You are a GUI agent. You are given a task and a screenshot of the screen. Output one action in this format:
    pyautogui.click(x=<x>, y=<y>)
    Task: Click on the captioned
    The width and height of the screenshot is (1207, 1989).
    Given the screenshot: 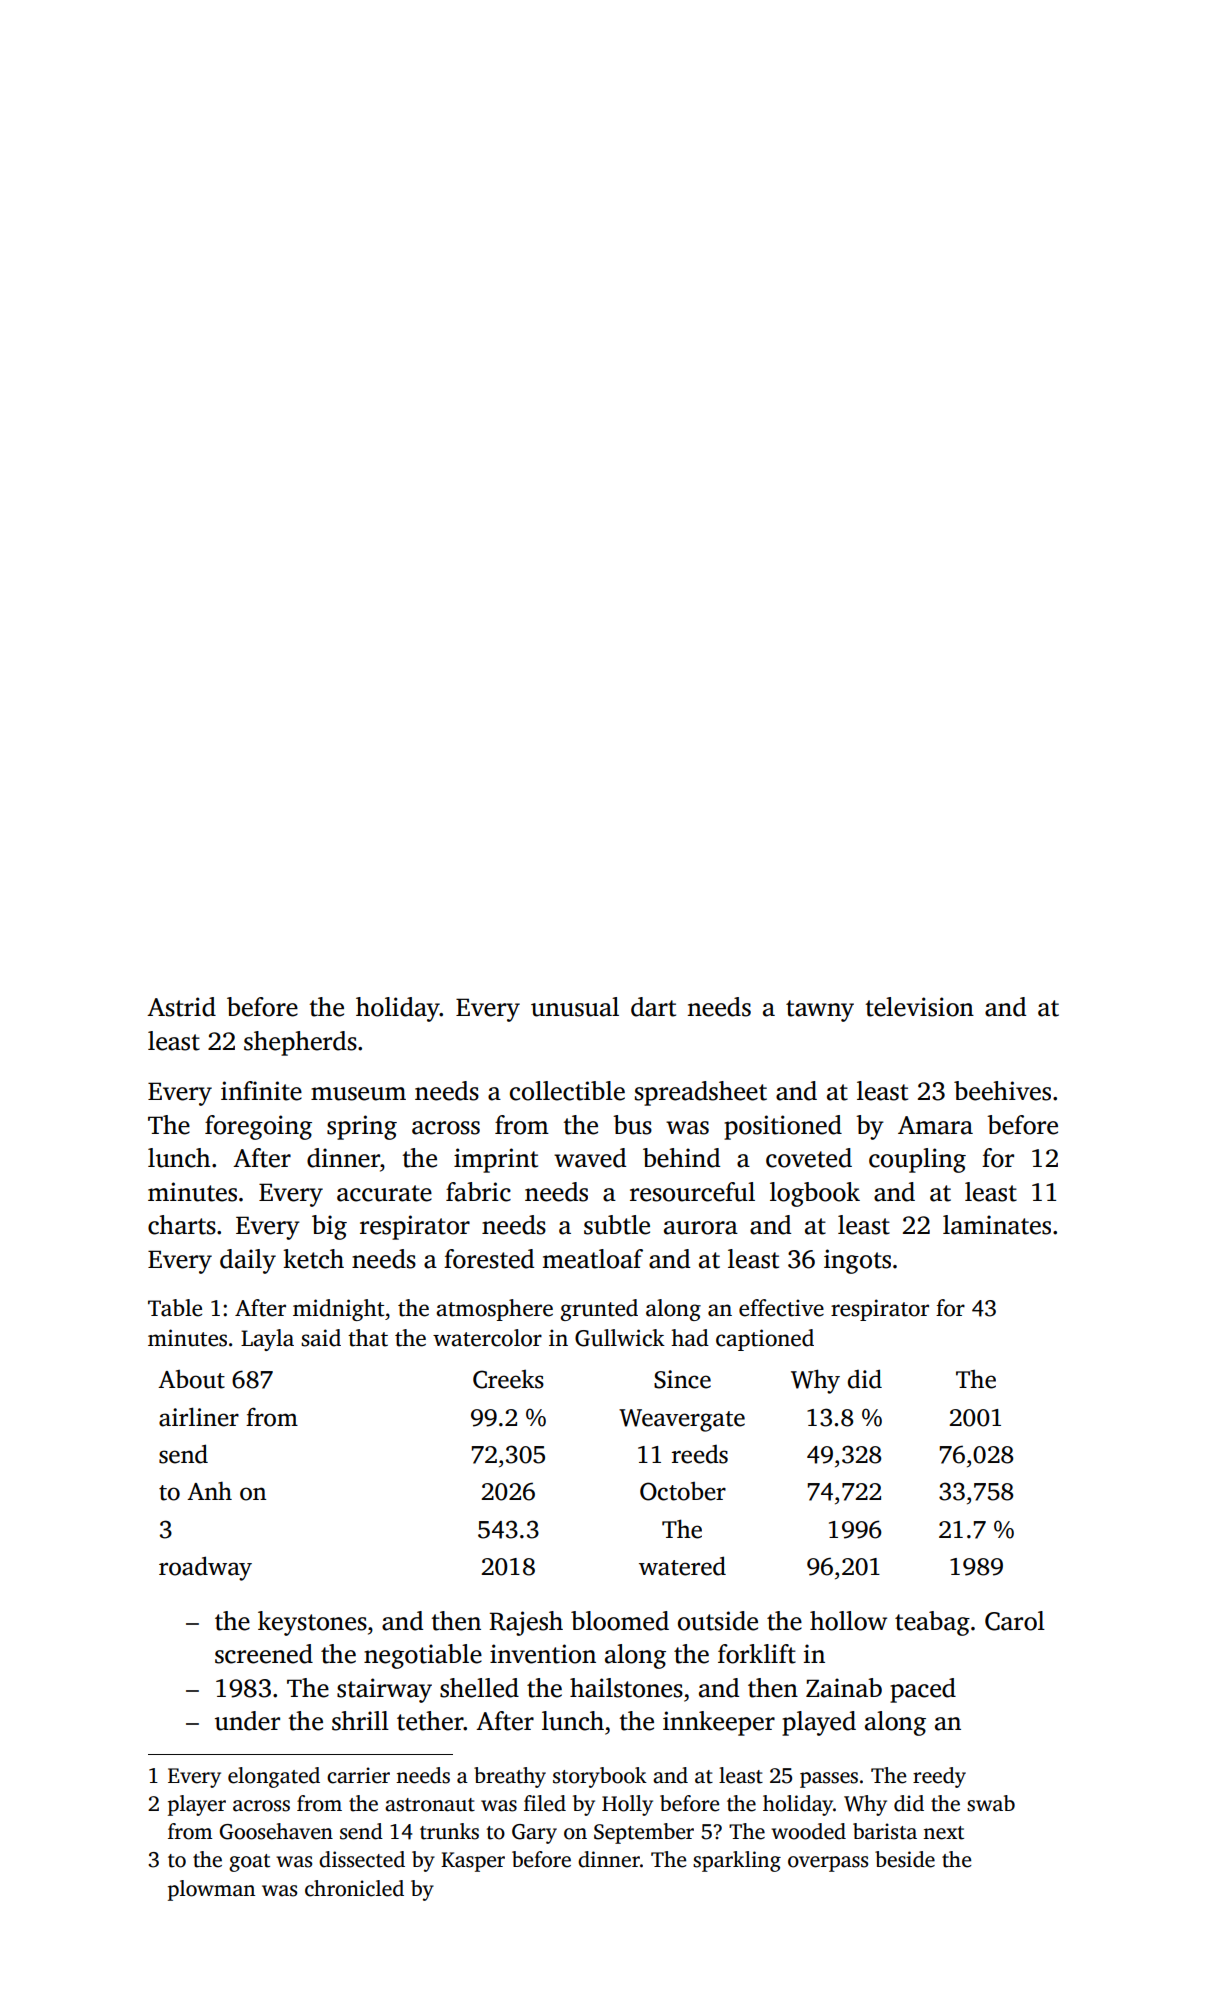 What is the action you would take?
    pyautogui.click(x=765, y=1340)
